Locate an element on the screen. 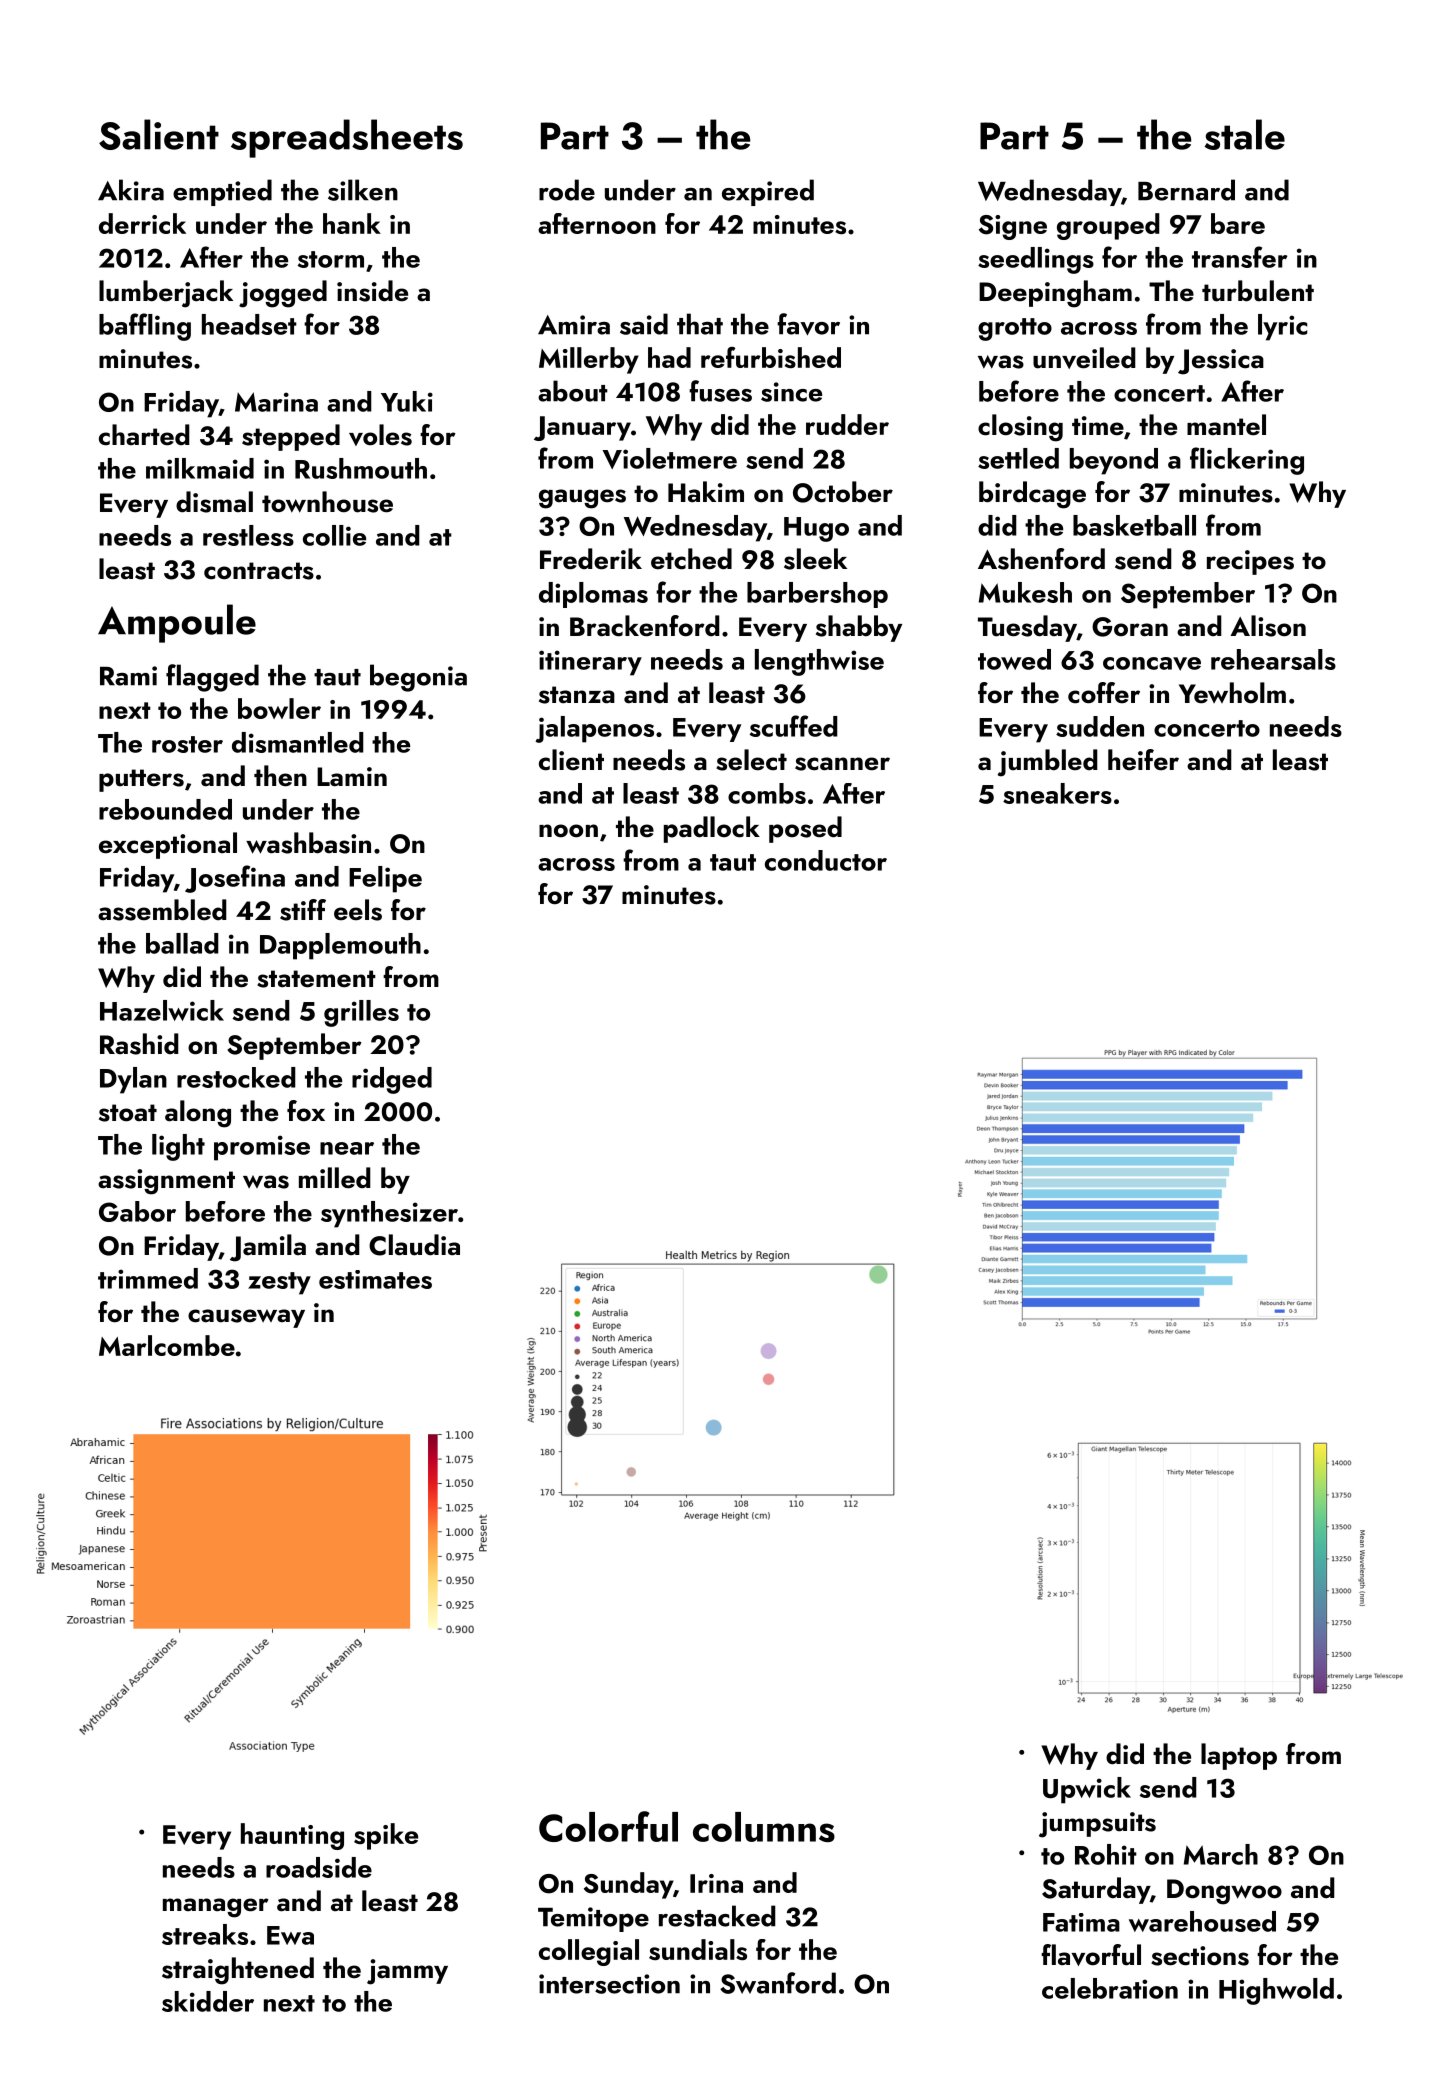 This screenshot has height=2100, width=1450. Swanford is located at coordinates (778, 1983).
